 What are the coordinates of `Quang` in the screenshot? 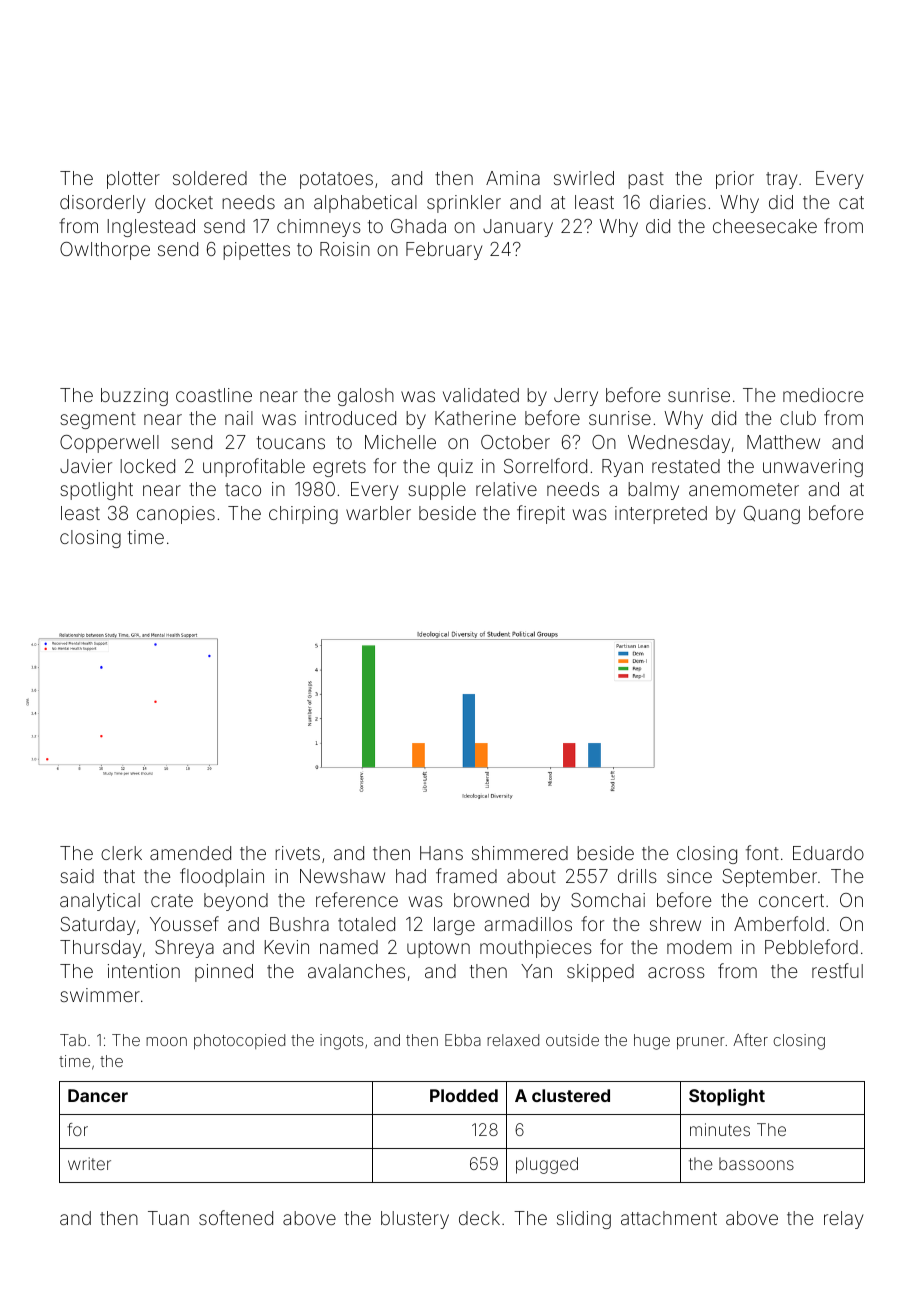 It's located at (772, 515).
